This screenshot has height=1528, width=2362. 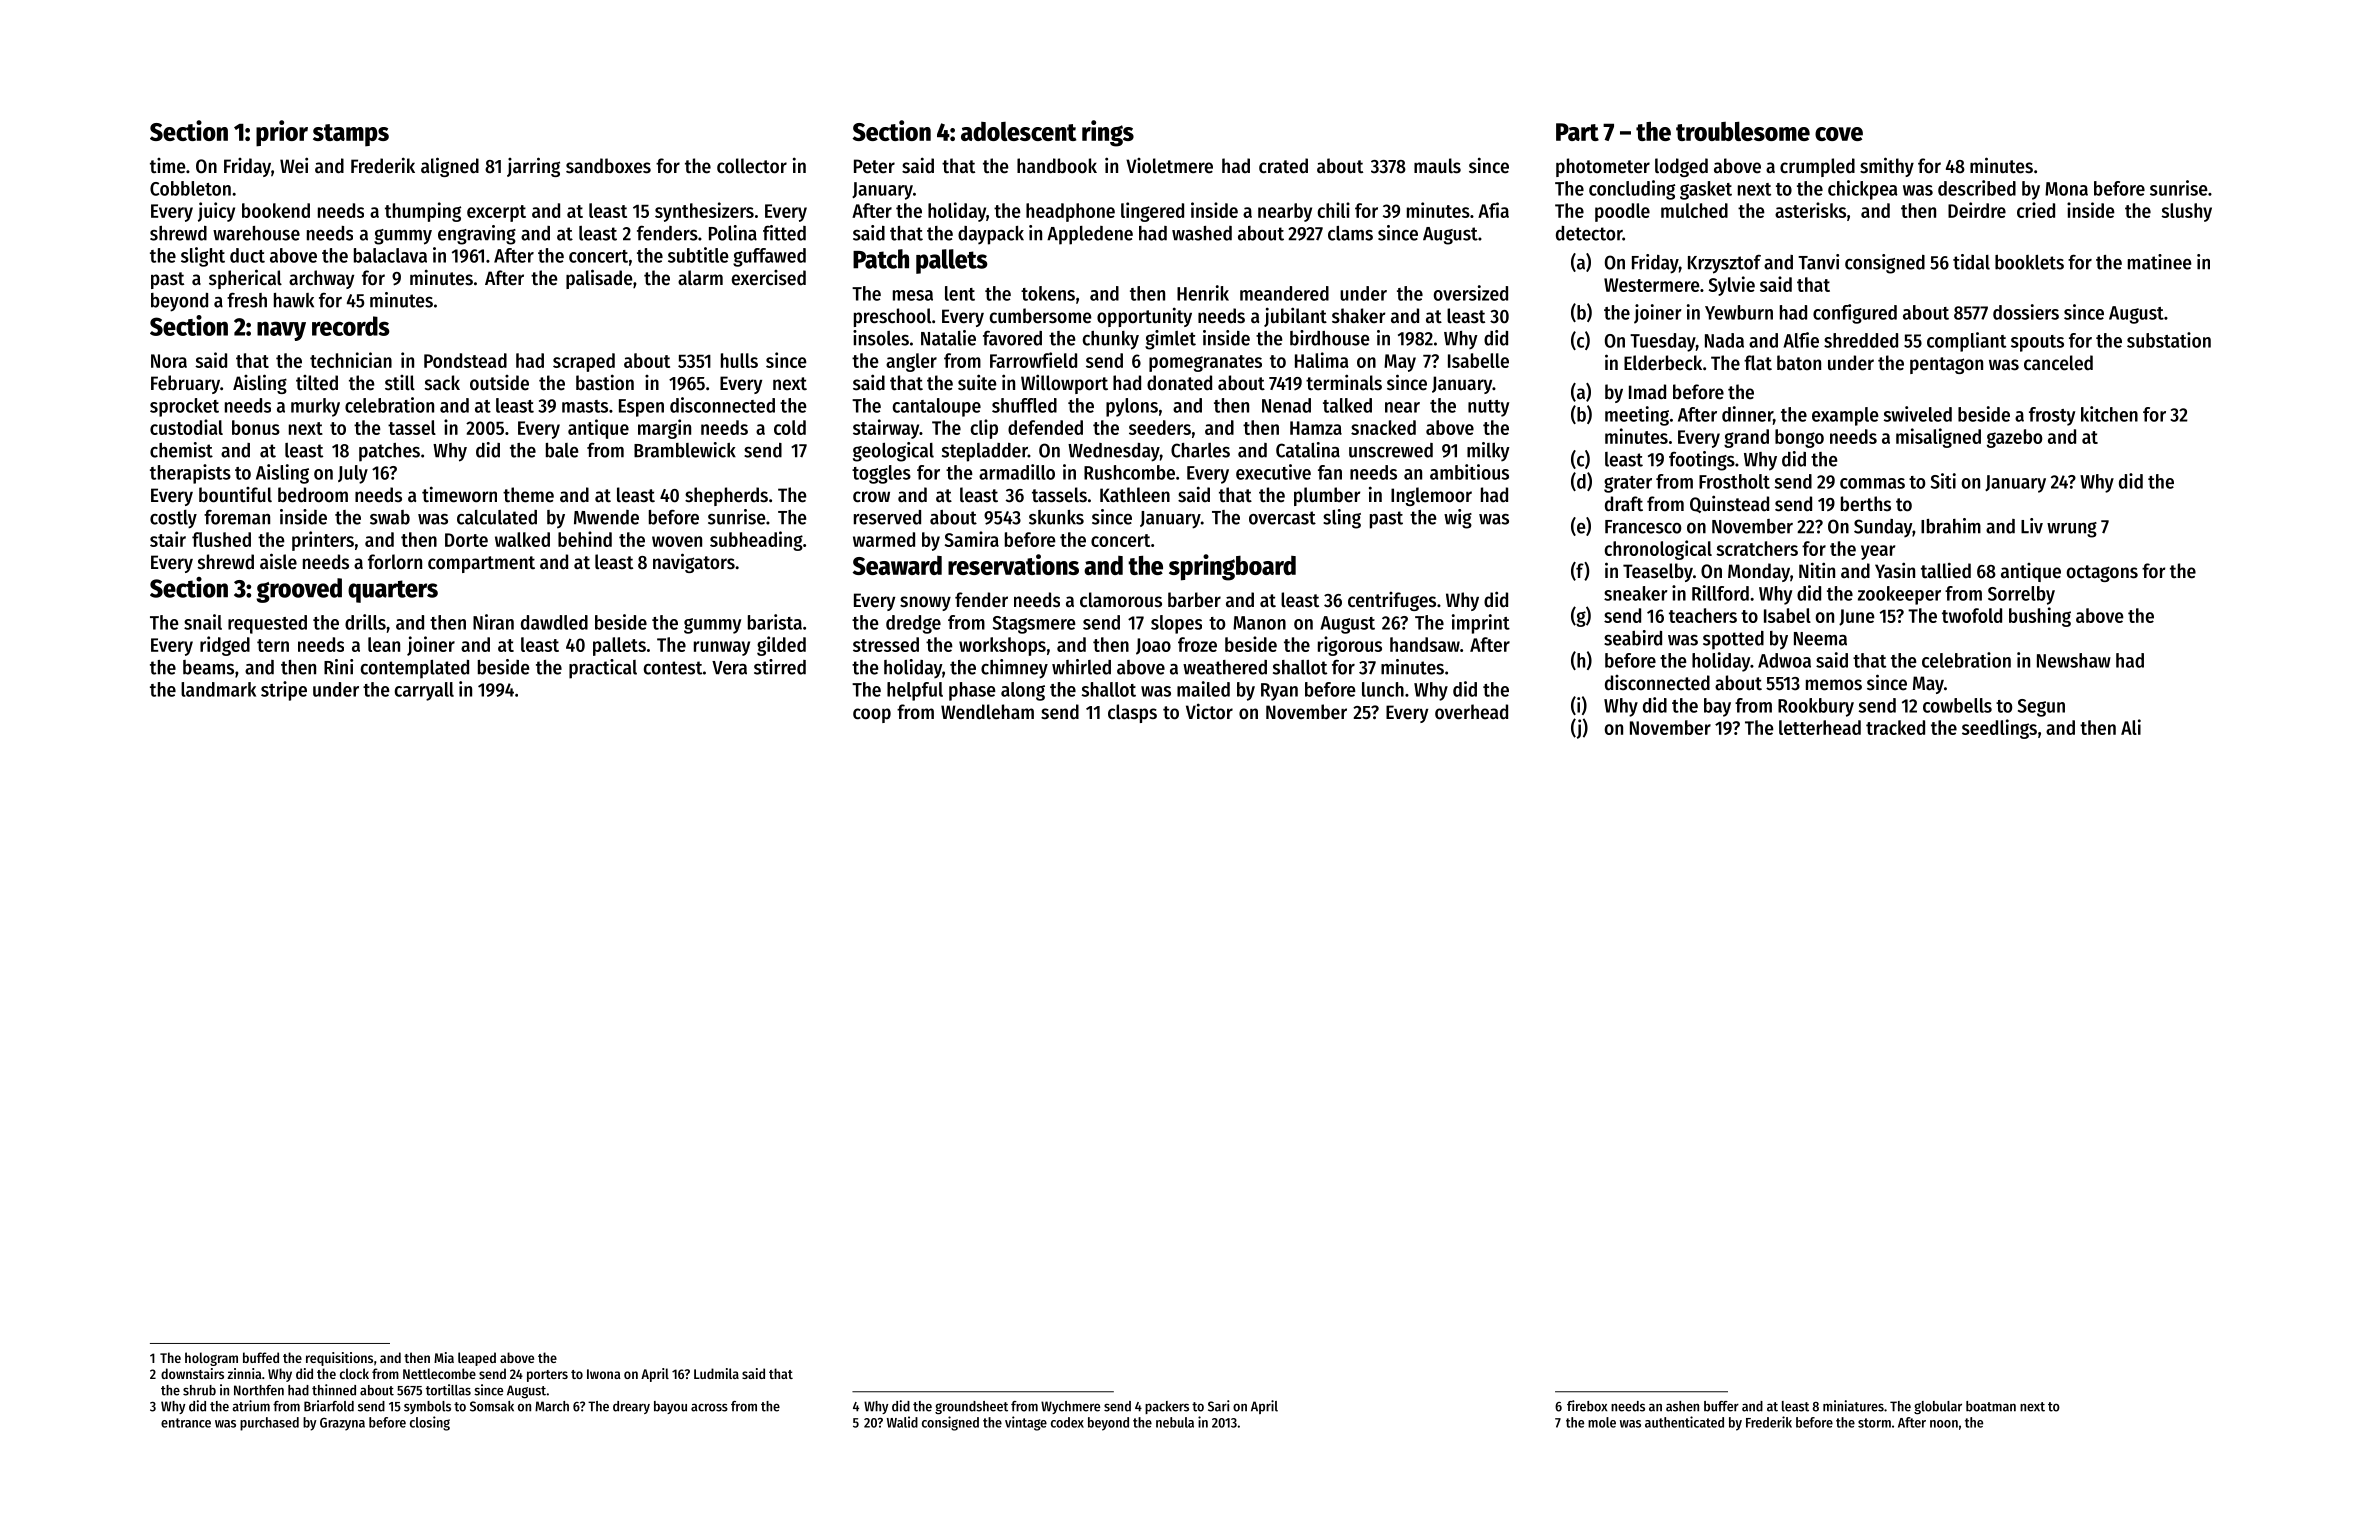 What do you see at coordinates (716, 1373) in the screenshot?
I see `Ludmila` at bounding box center [716, 1373].
